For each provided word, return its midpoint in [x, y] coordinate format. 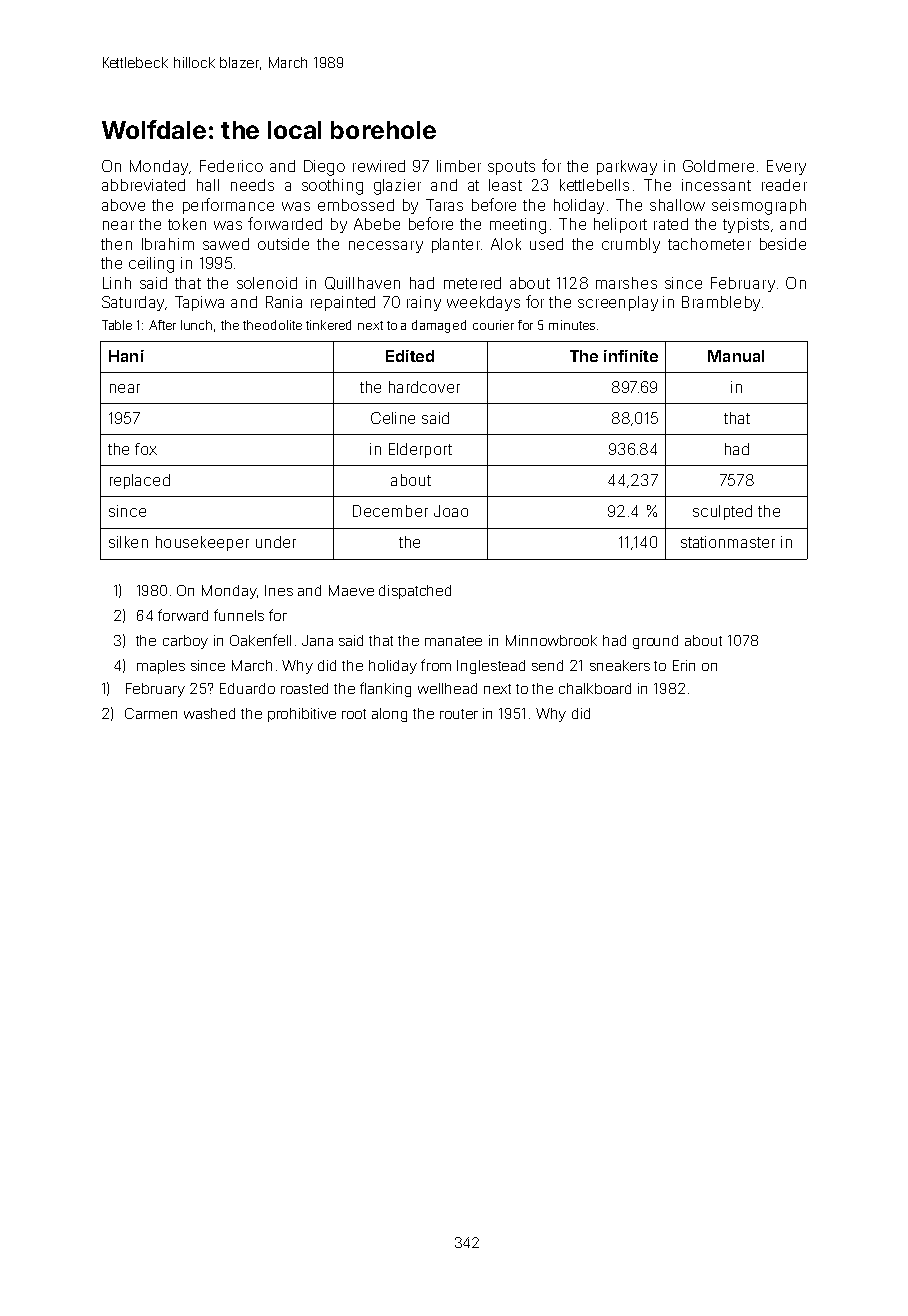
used [546, 244]
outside [283, 244]
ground [655, 642]
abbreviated [143, 185]
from [436, 665]
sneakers [620, 665]
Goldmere [718, 166]
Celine [393, 418]
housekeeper [202, 543]
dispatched [415, 592]
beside [783, 244]
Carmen [151, 713]
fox [146, 449]
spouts [511, 168]
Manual [736, 356]
